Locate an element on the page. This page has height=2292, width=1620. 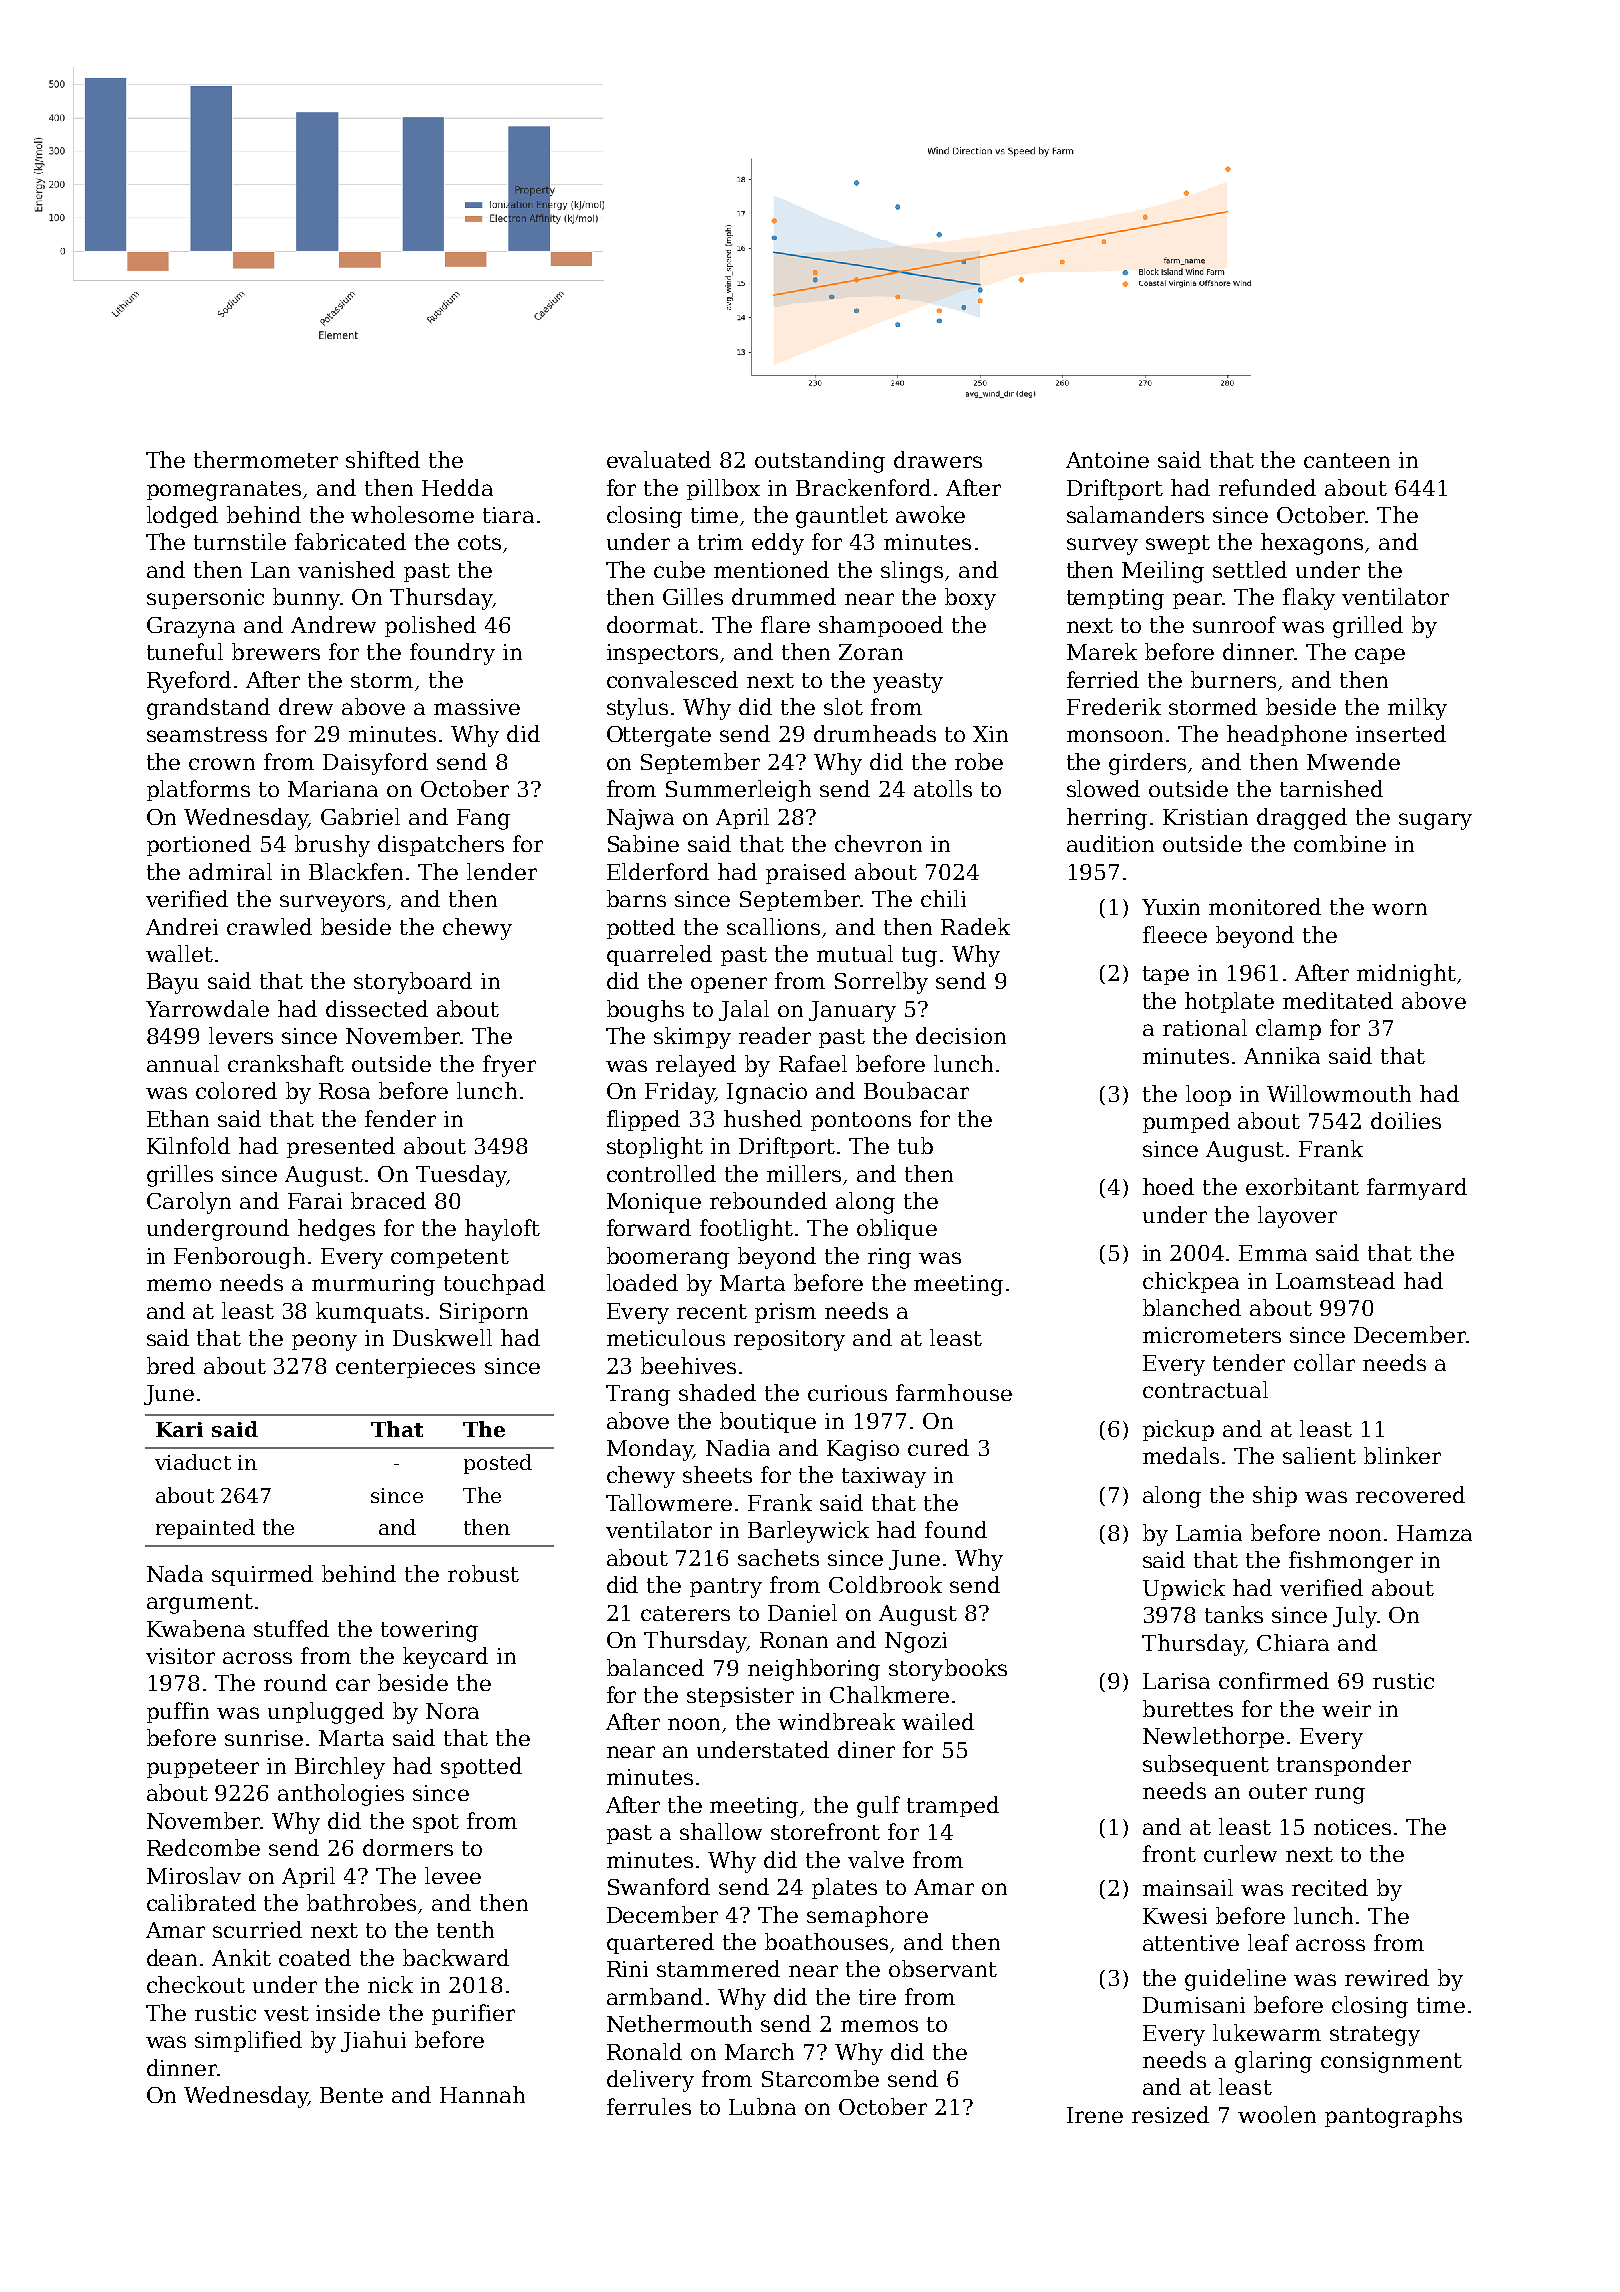
Fenborough is located at coordinates (239, 1258).
